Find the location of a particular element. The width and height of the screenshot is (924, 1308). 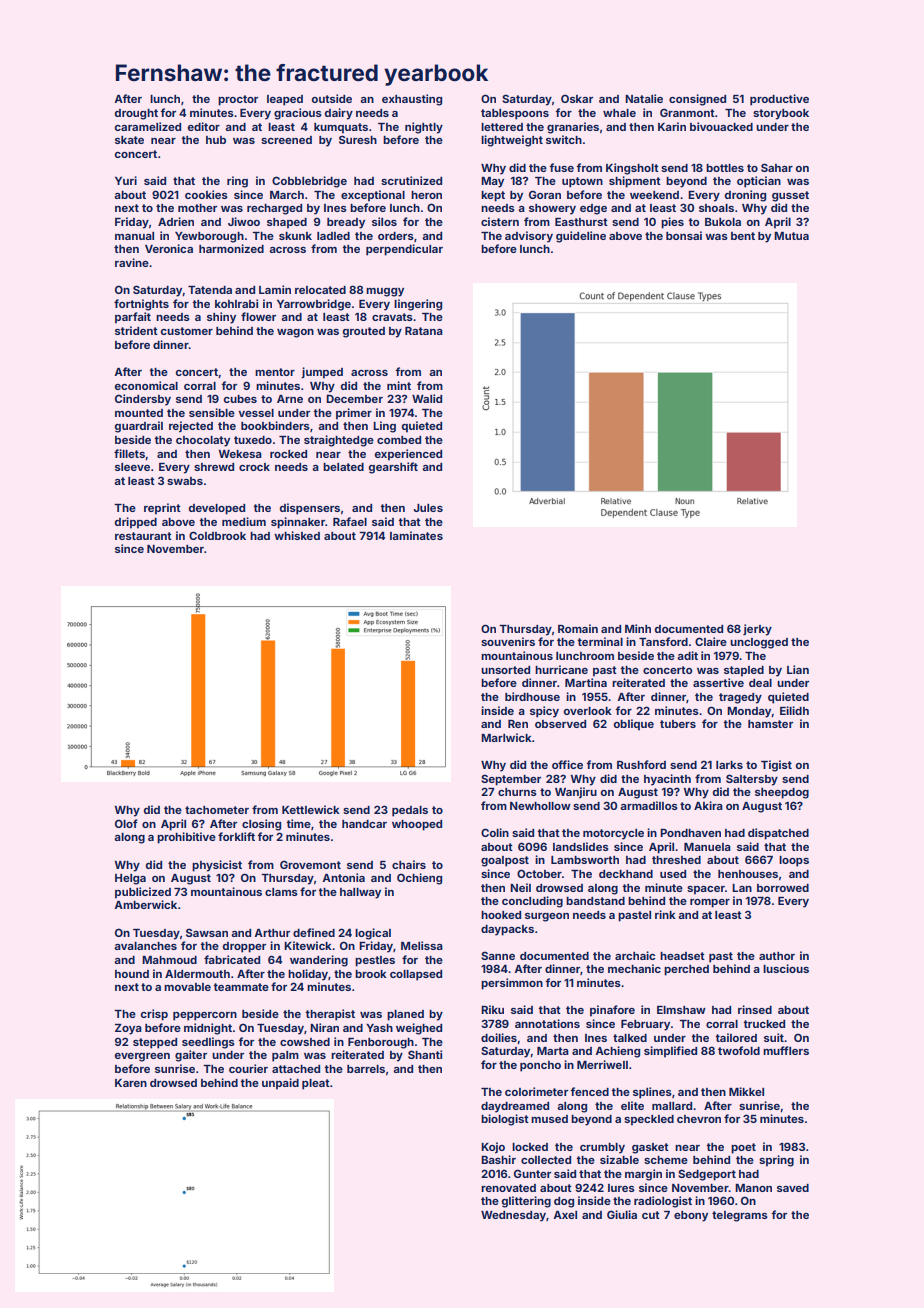

Suresh is located at coordinates (358, 139).
